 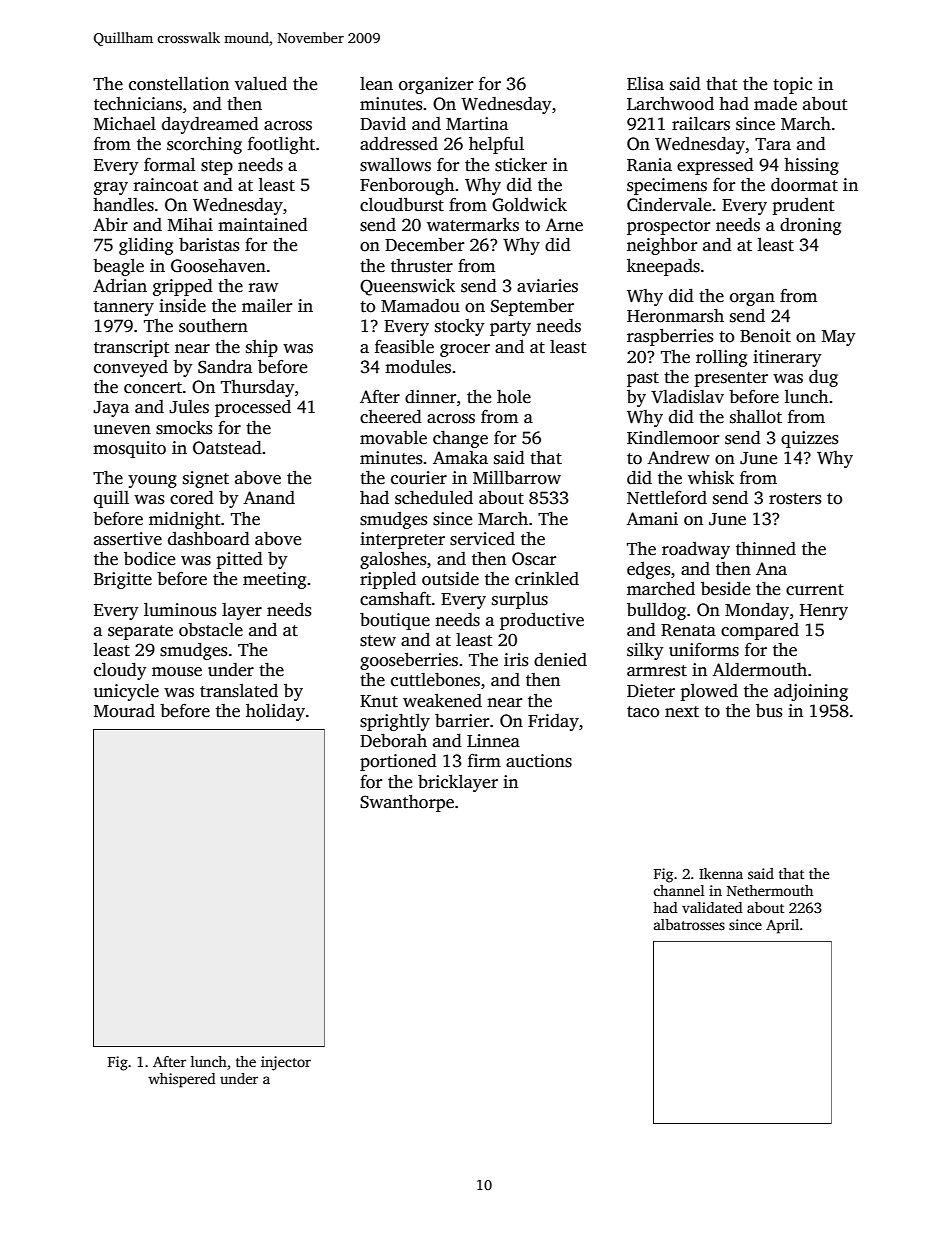 I want to click on injector, so click(x=286, y=1063).
